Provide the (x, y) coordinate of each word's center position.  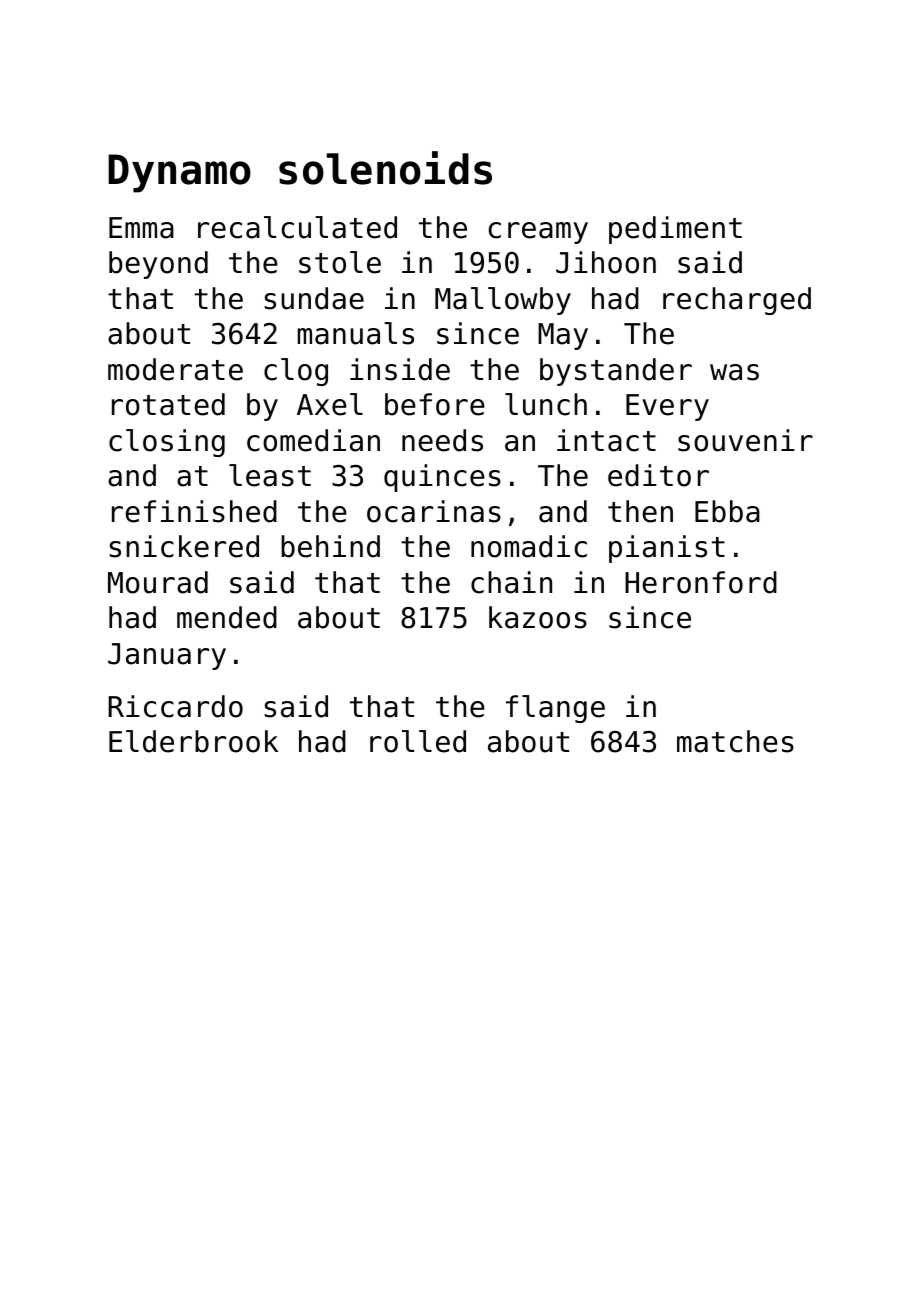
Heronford (701, 582)
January (167, 656)
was (734, 372)
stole (340, 262)
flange (555, 709)
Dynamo (179, 173)
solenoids (385, 168)
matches (735, 741)
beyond (158, 265)
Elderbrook (193, 741)
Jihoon (606, 262)
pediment (675, 230)
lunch (546, 404)
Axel (330, 404)
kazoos (538, 617)
